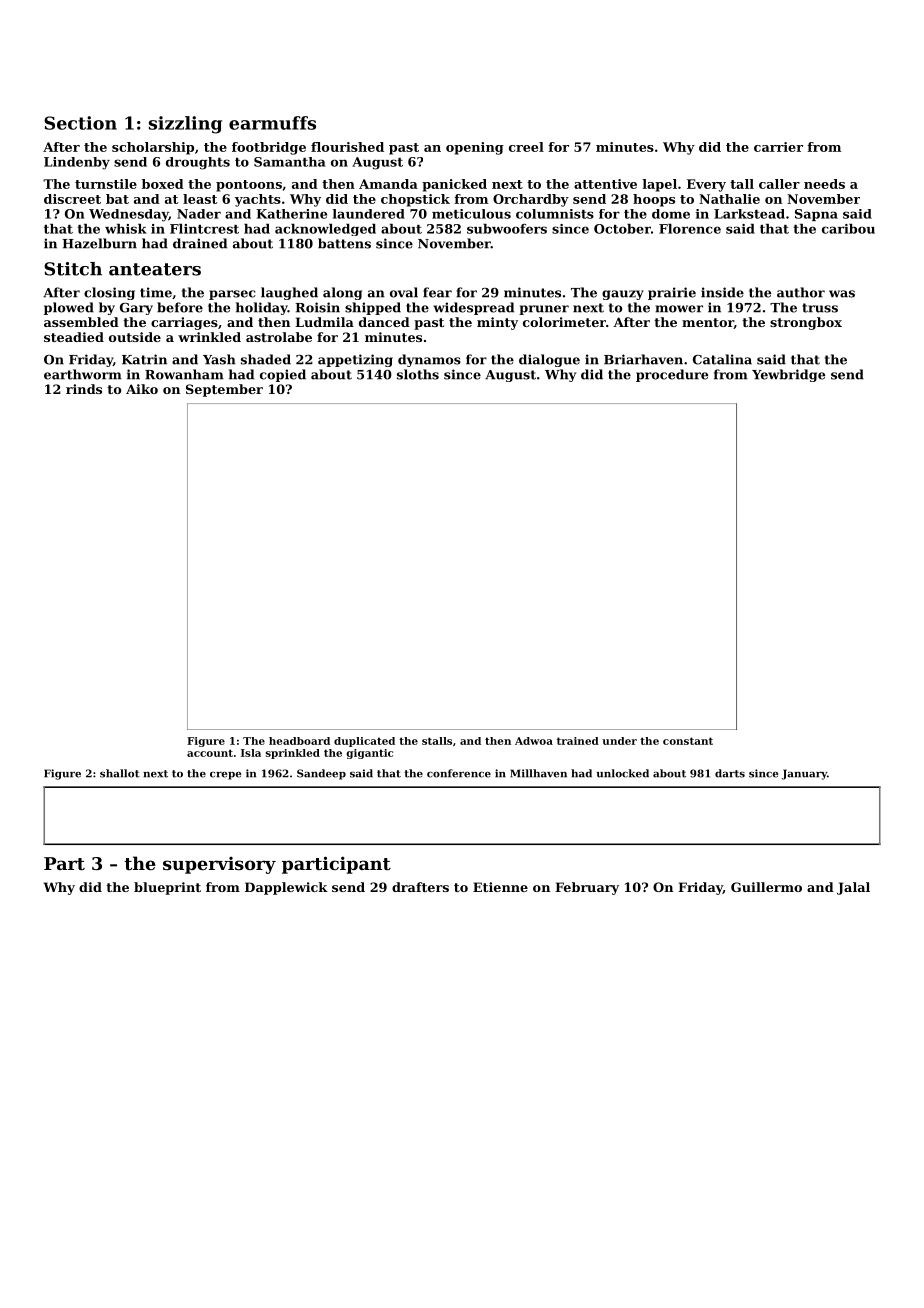  I want to click on shallot, so click(120, 773).
